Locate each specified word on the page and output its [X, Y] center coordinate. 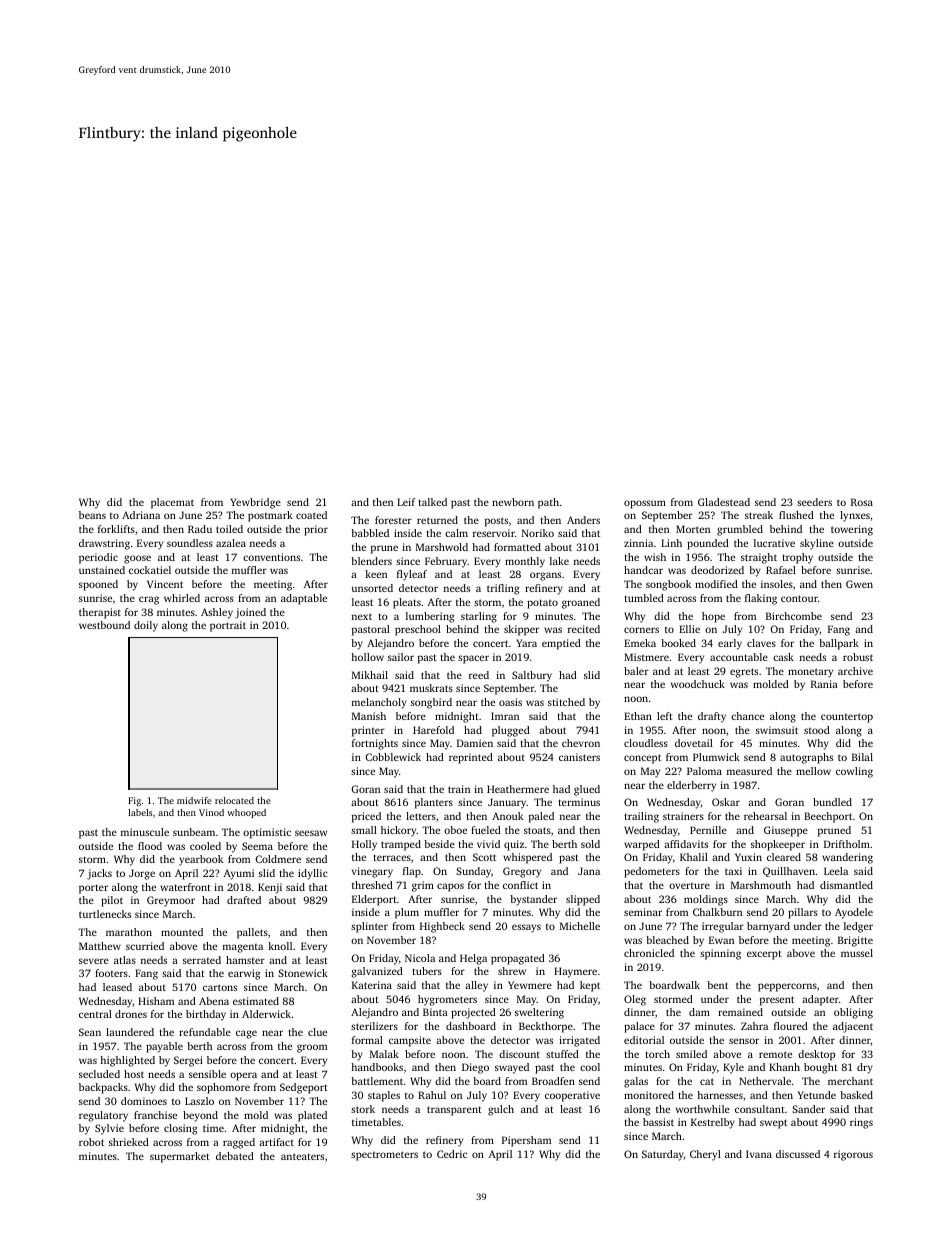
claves [761, 643]
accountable [739, 657]
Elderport [374, 900]
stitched [566, 702]
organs [545, 576]
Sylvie [109, 1129]
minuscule [145, 832]
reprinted [471, 758]
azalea [231, 543]
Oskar [726, 802]
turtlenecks [105, 914]
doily [146, 626]
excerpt [764, 955]
